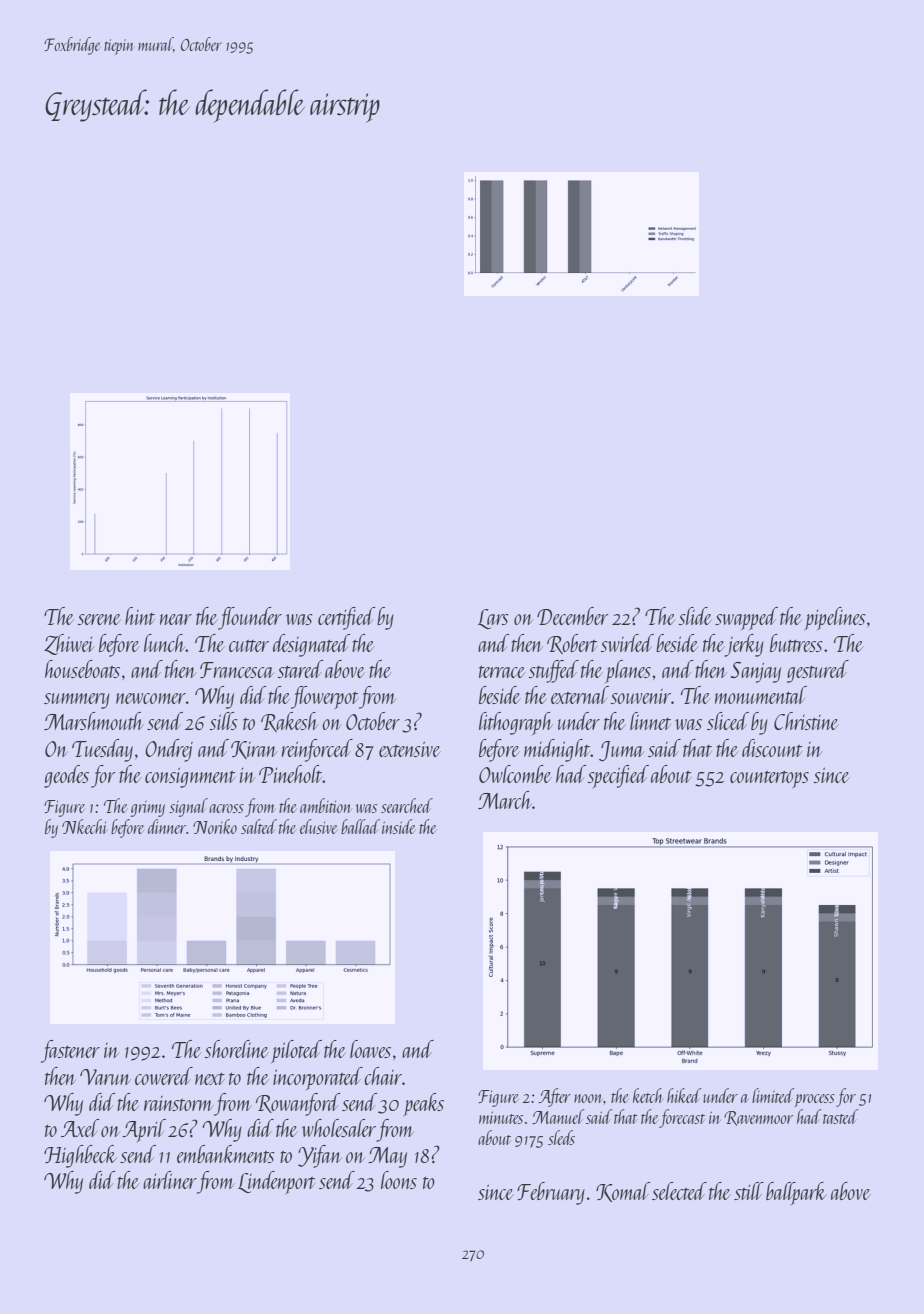 The image size is (924, 1314). I want to click on dinner, so click(167, 826).
